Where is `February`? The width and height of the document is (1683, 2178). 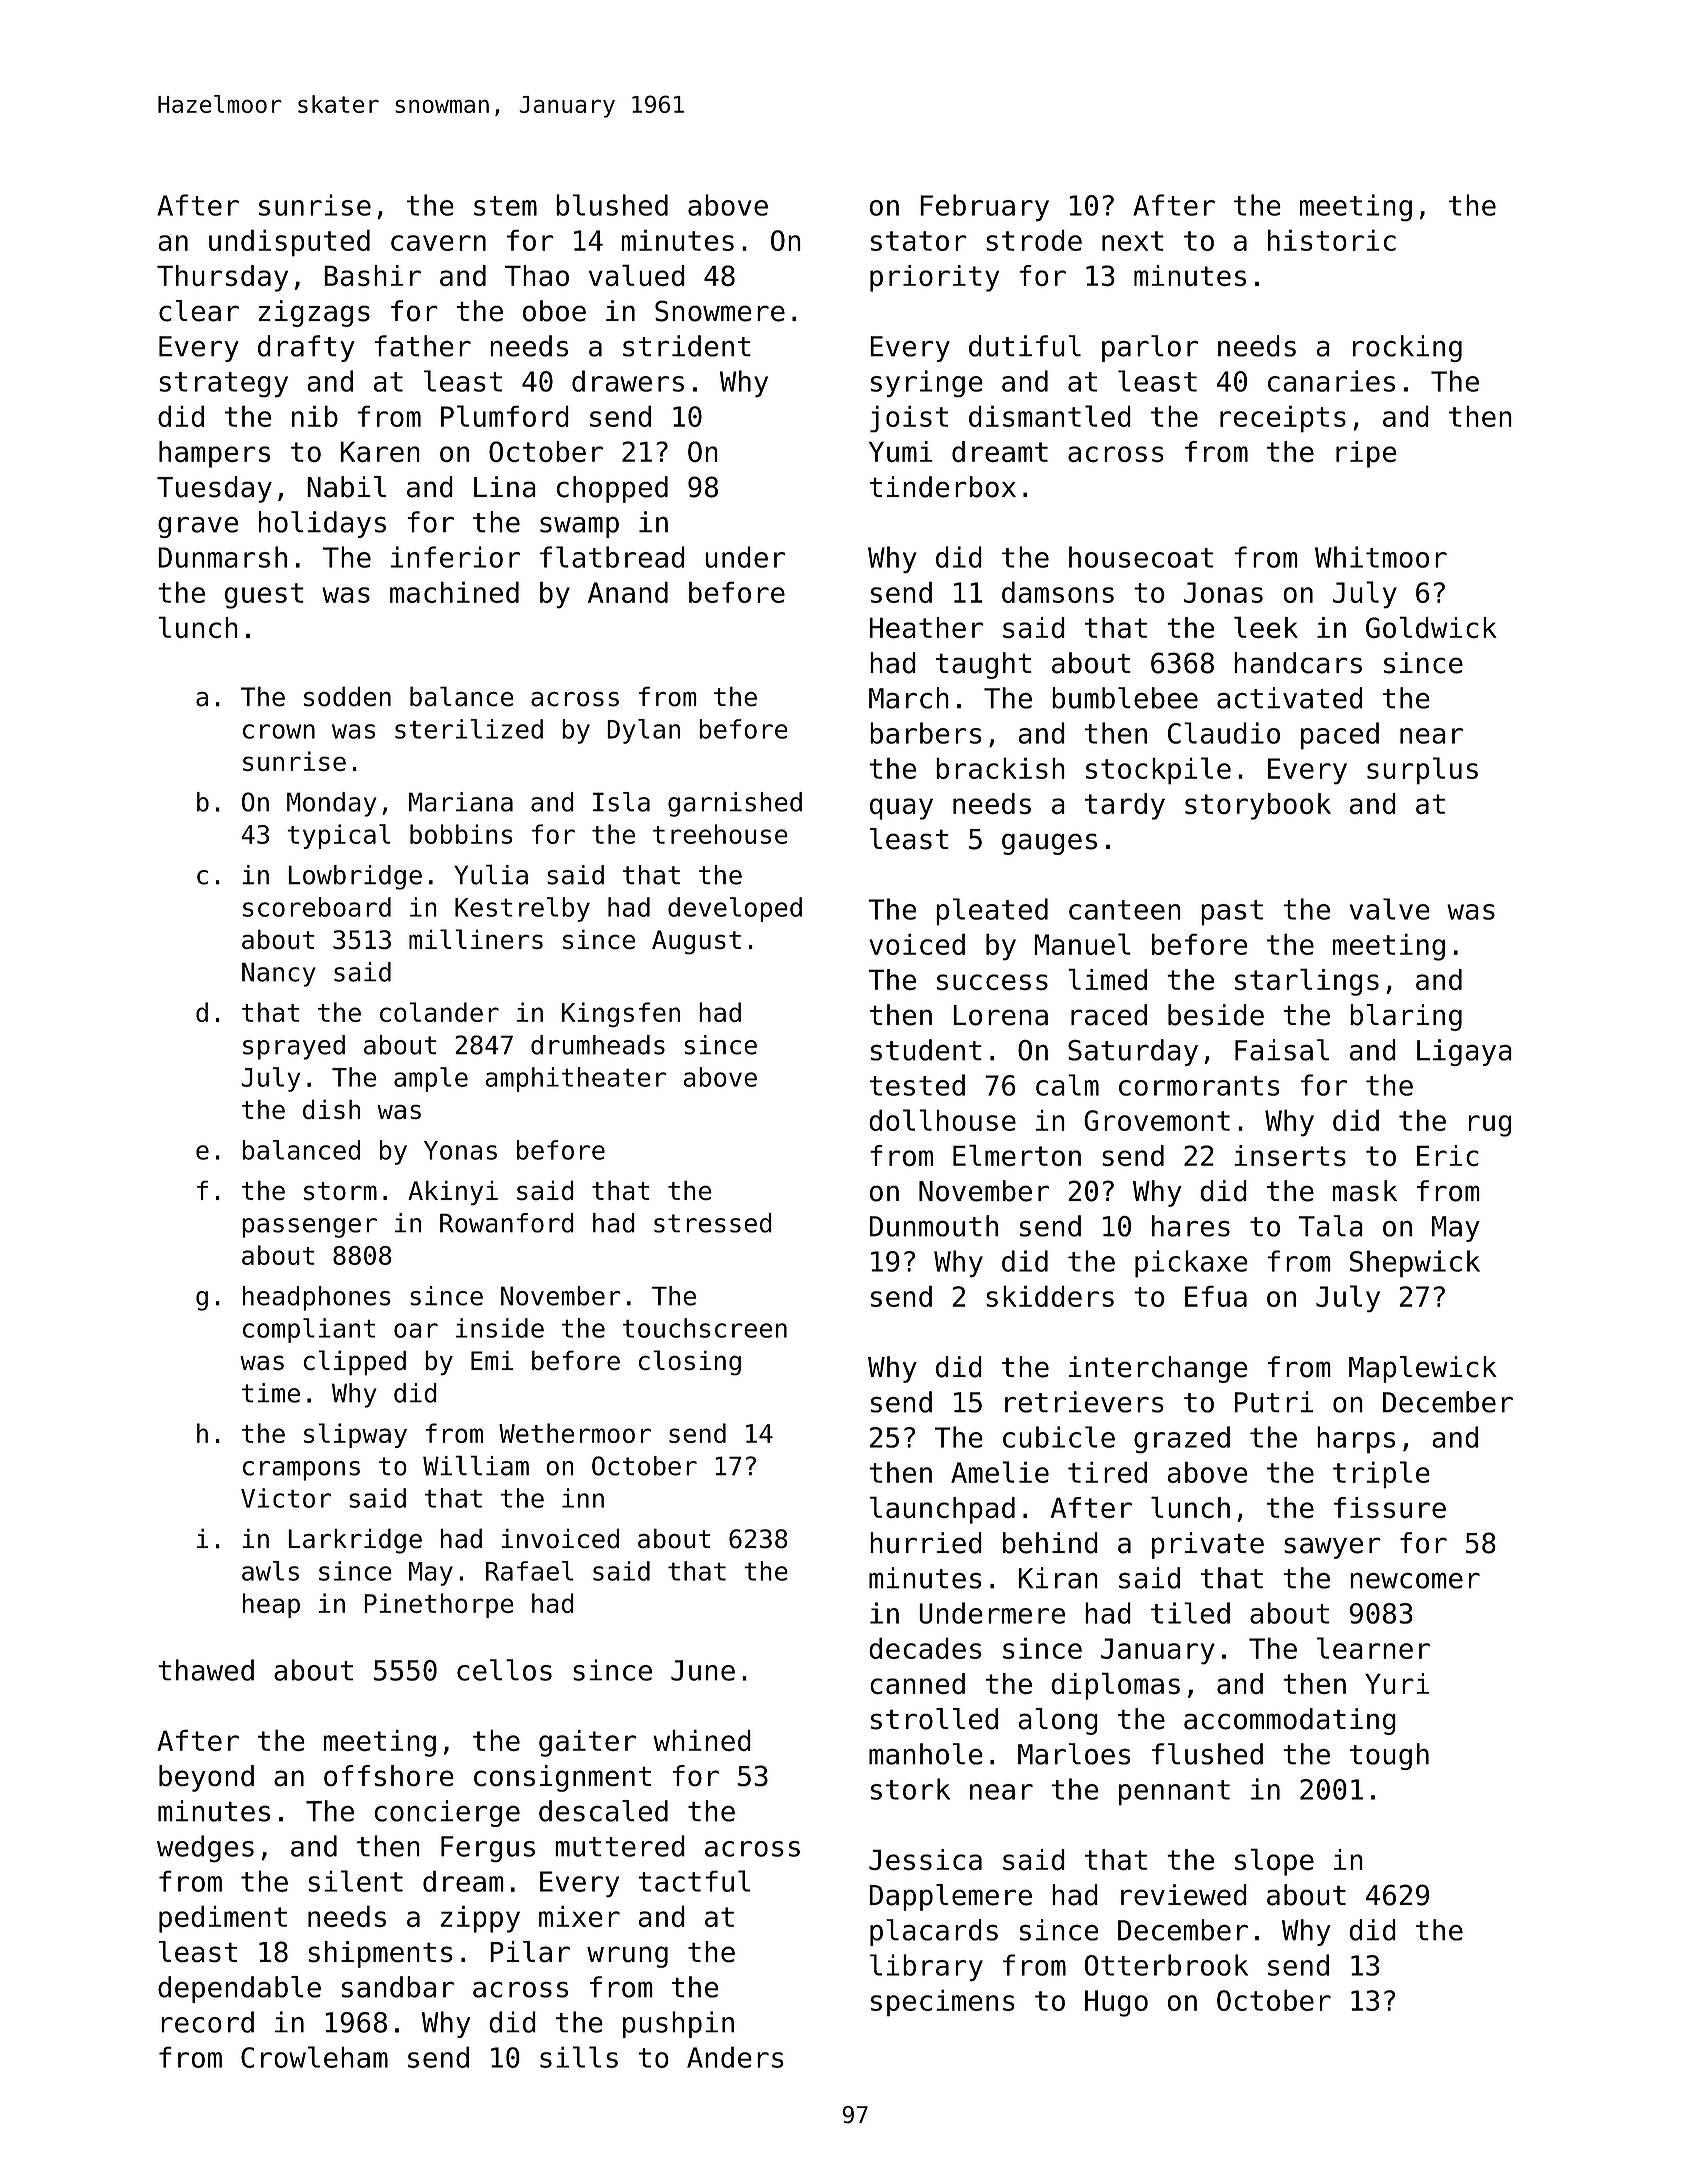
February is located at coordinates (984, 208).
